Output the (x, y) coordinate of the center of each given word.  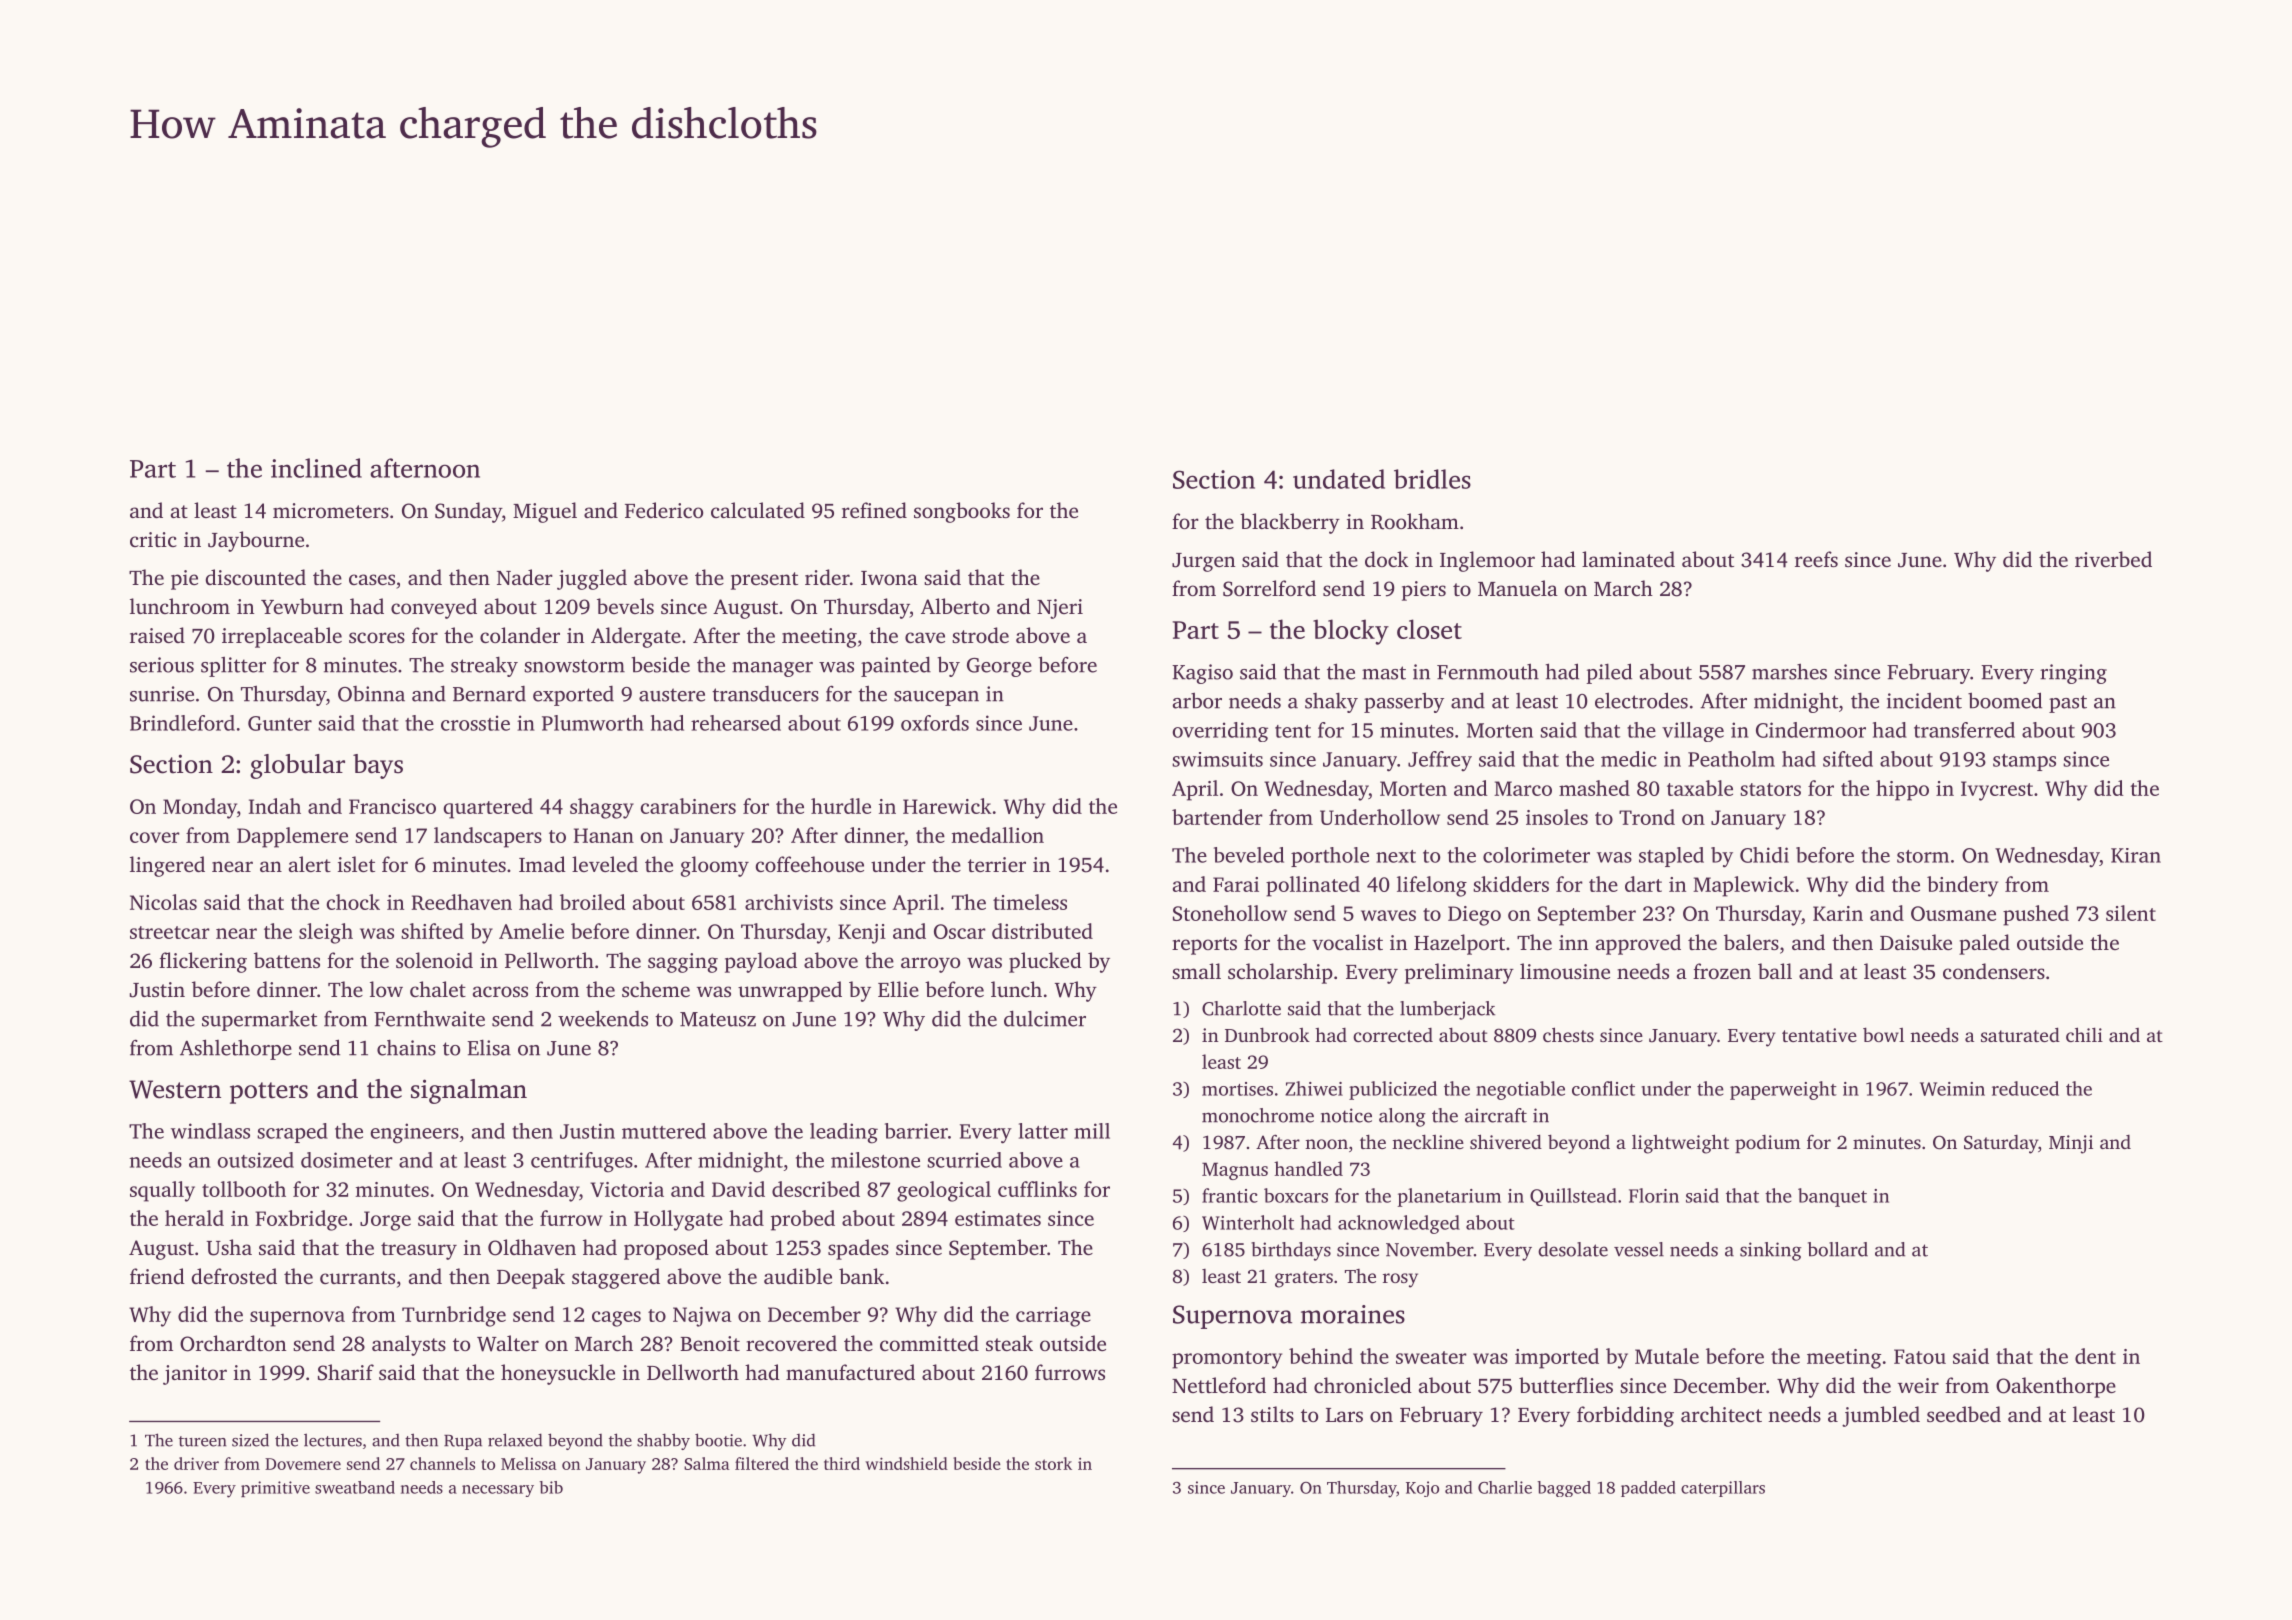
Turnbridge (454, 1316)
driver (196, 1463)
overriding (1220, 732)
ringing (2073, 674)
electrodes (1641, 700)
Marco (1523, 788)
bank (862, 1276)
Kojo (1422, 1489)
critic (153, 539)
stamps (2024, 762)
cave (925, 637)
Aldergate (636, 637)
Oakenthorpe (2056, 1387)
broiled (593, 902)
